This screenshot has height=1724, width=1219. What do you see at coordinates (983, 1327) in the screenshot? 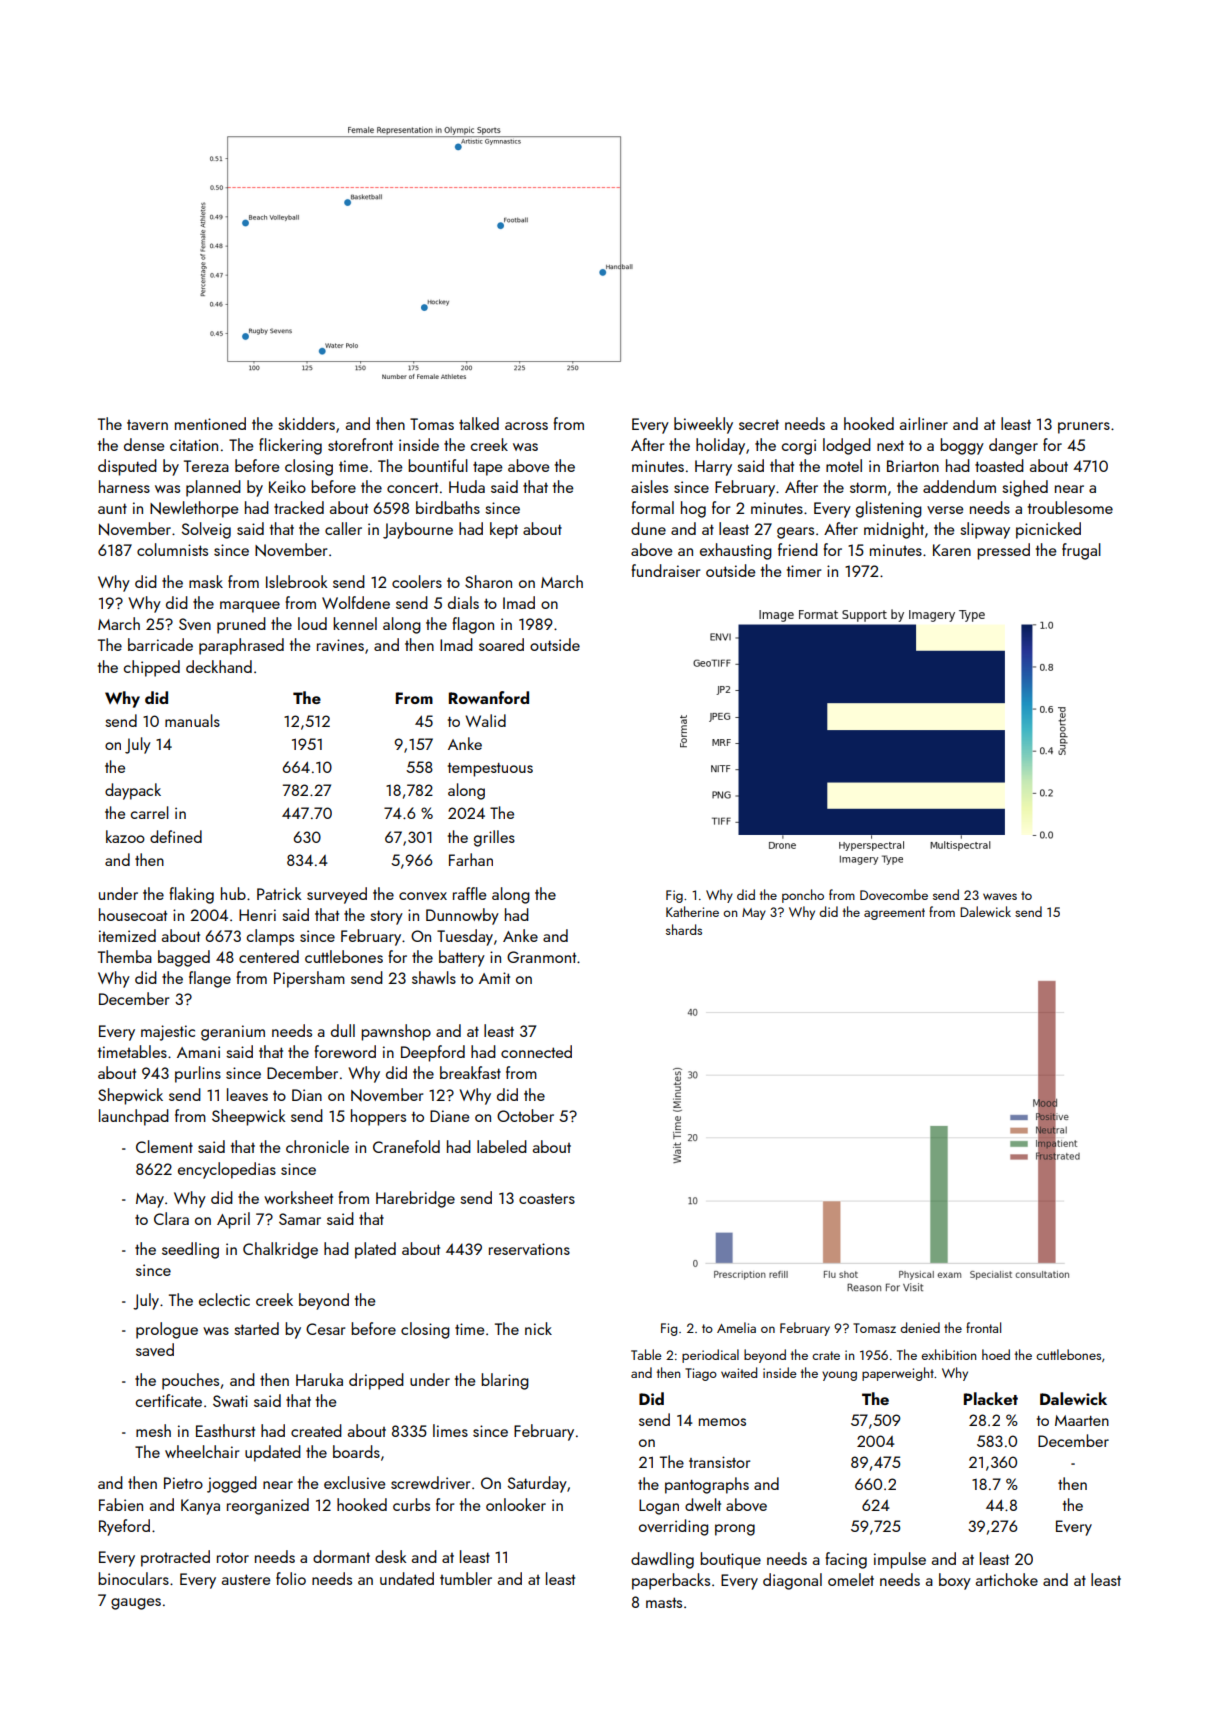
I see `frontal` at bounding box center [983, 1327].
